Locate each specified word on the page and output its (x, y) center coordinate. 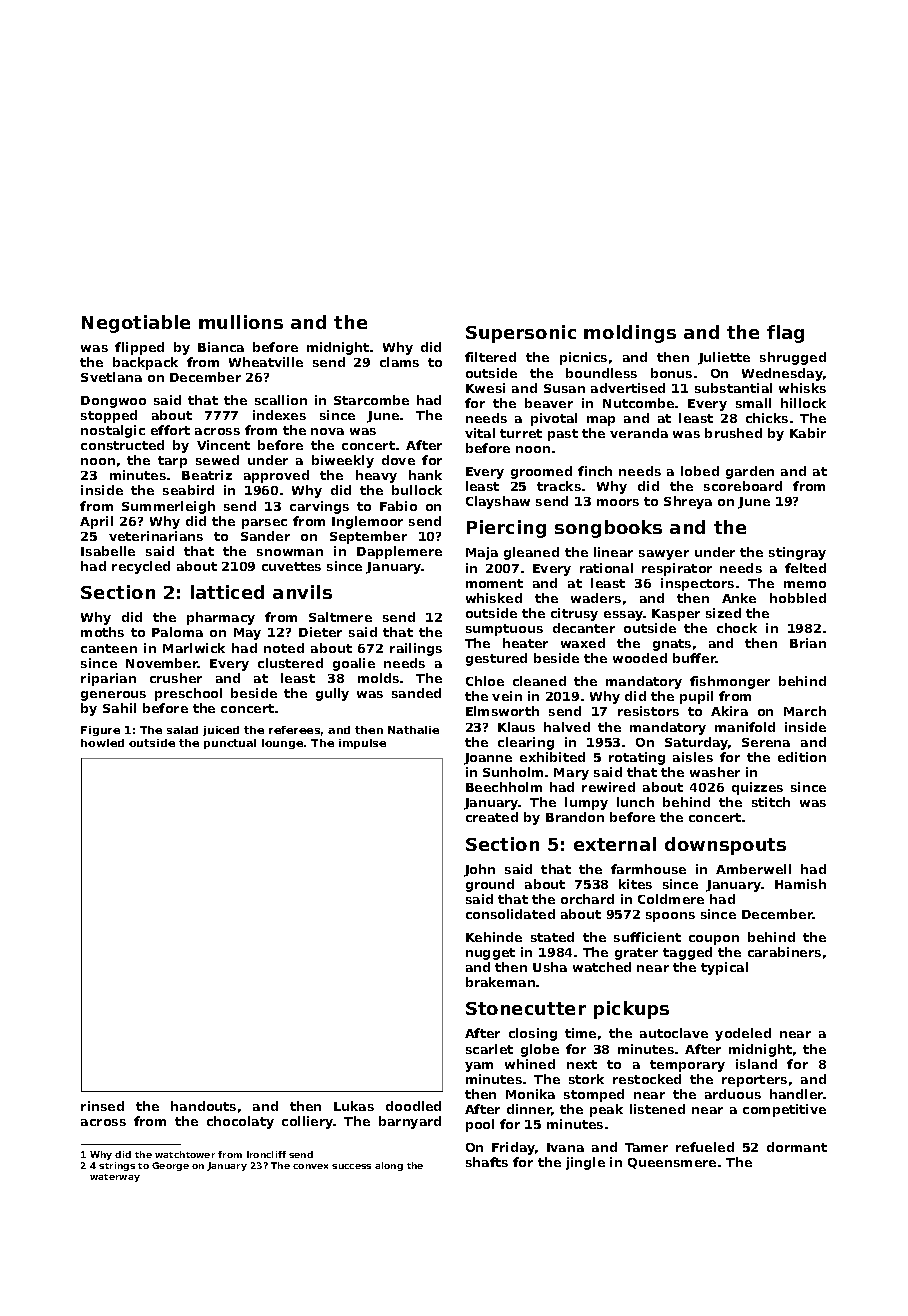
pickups (631, 1010)
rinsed (102, 1106)
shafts (487, 1162)
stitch (771, 802)
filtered (490, 357)
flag (785, 334)
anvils (302, 592)
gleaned (531, 553)
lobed (700, 471)
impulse (362, 744)
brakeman (500, 982)
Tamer (646, 1147)
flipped (139, 348)
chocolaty (240, 1122)
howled (102, 743)
